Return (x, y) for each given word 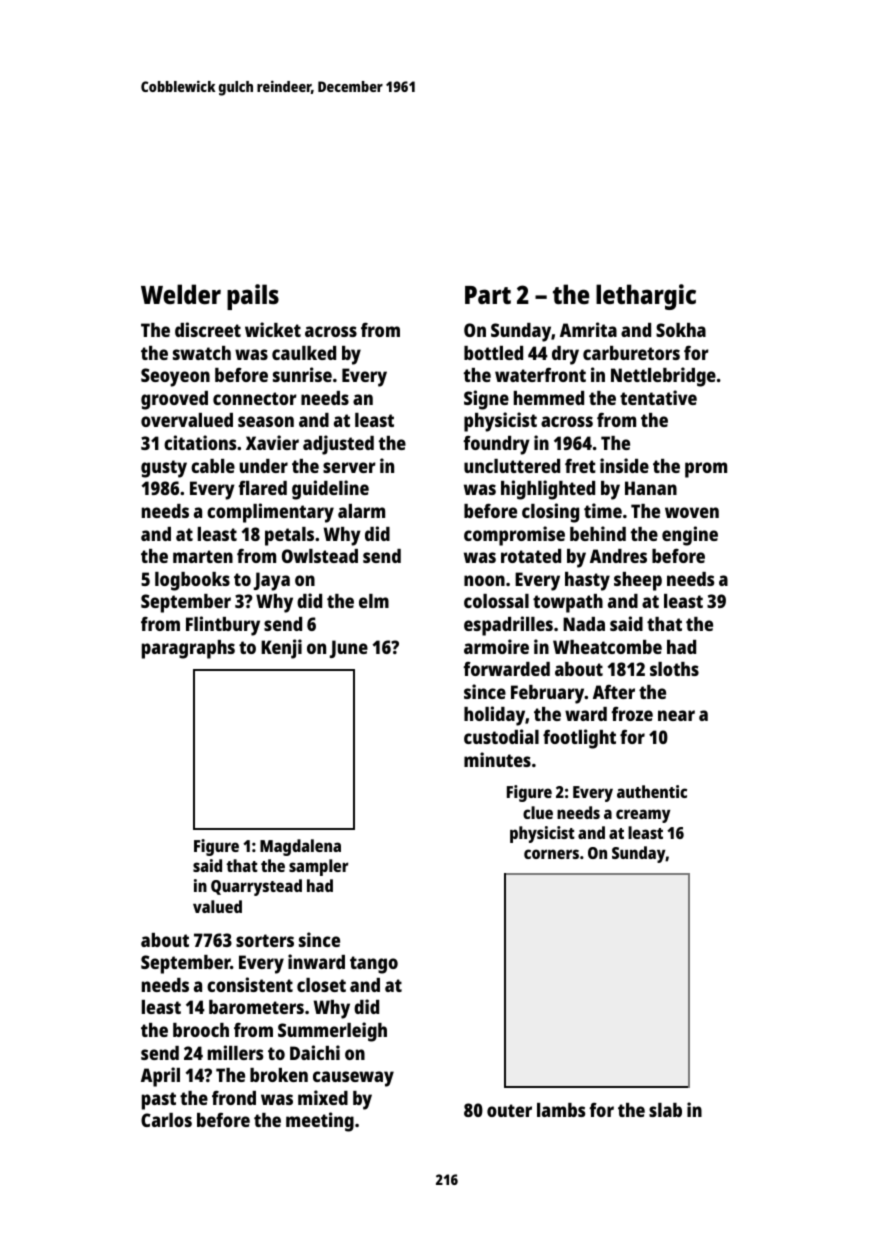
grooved (174, 400)
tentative (658, 397)
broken (279, 1075)
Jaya (272, 581)
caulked (304, 353)
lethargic (646, 297)
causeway (353, 1079)
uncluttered (512, 466)
